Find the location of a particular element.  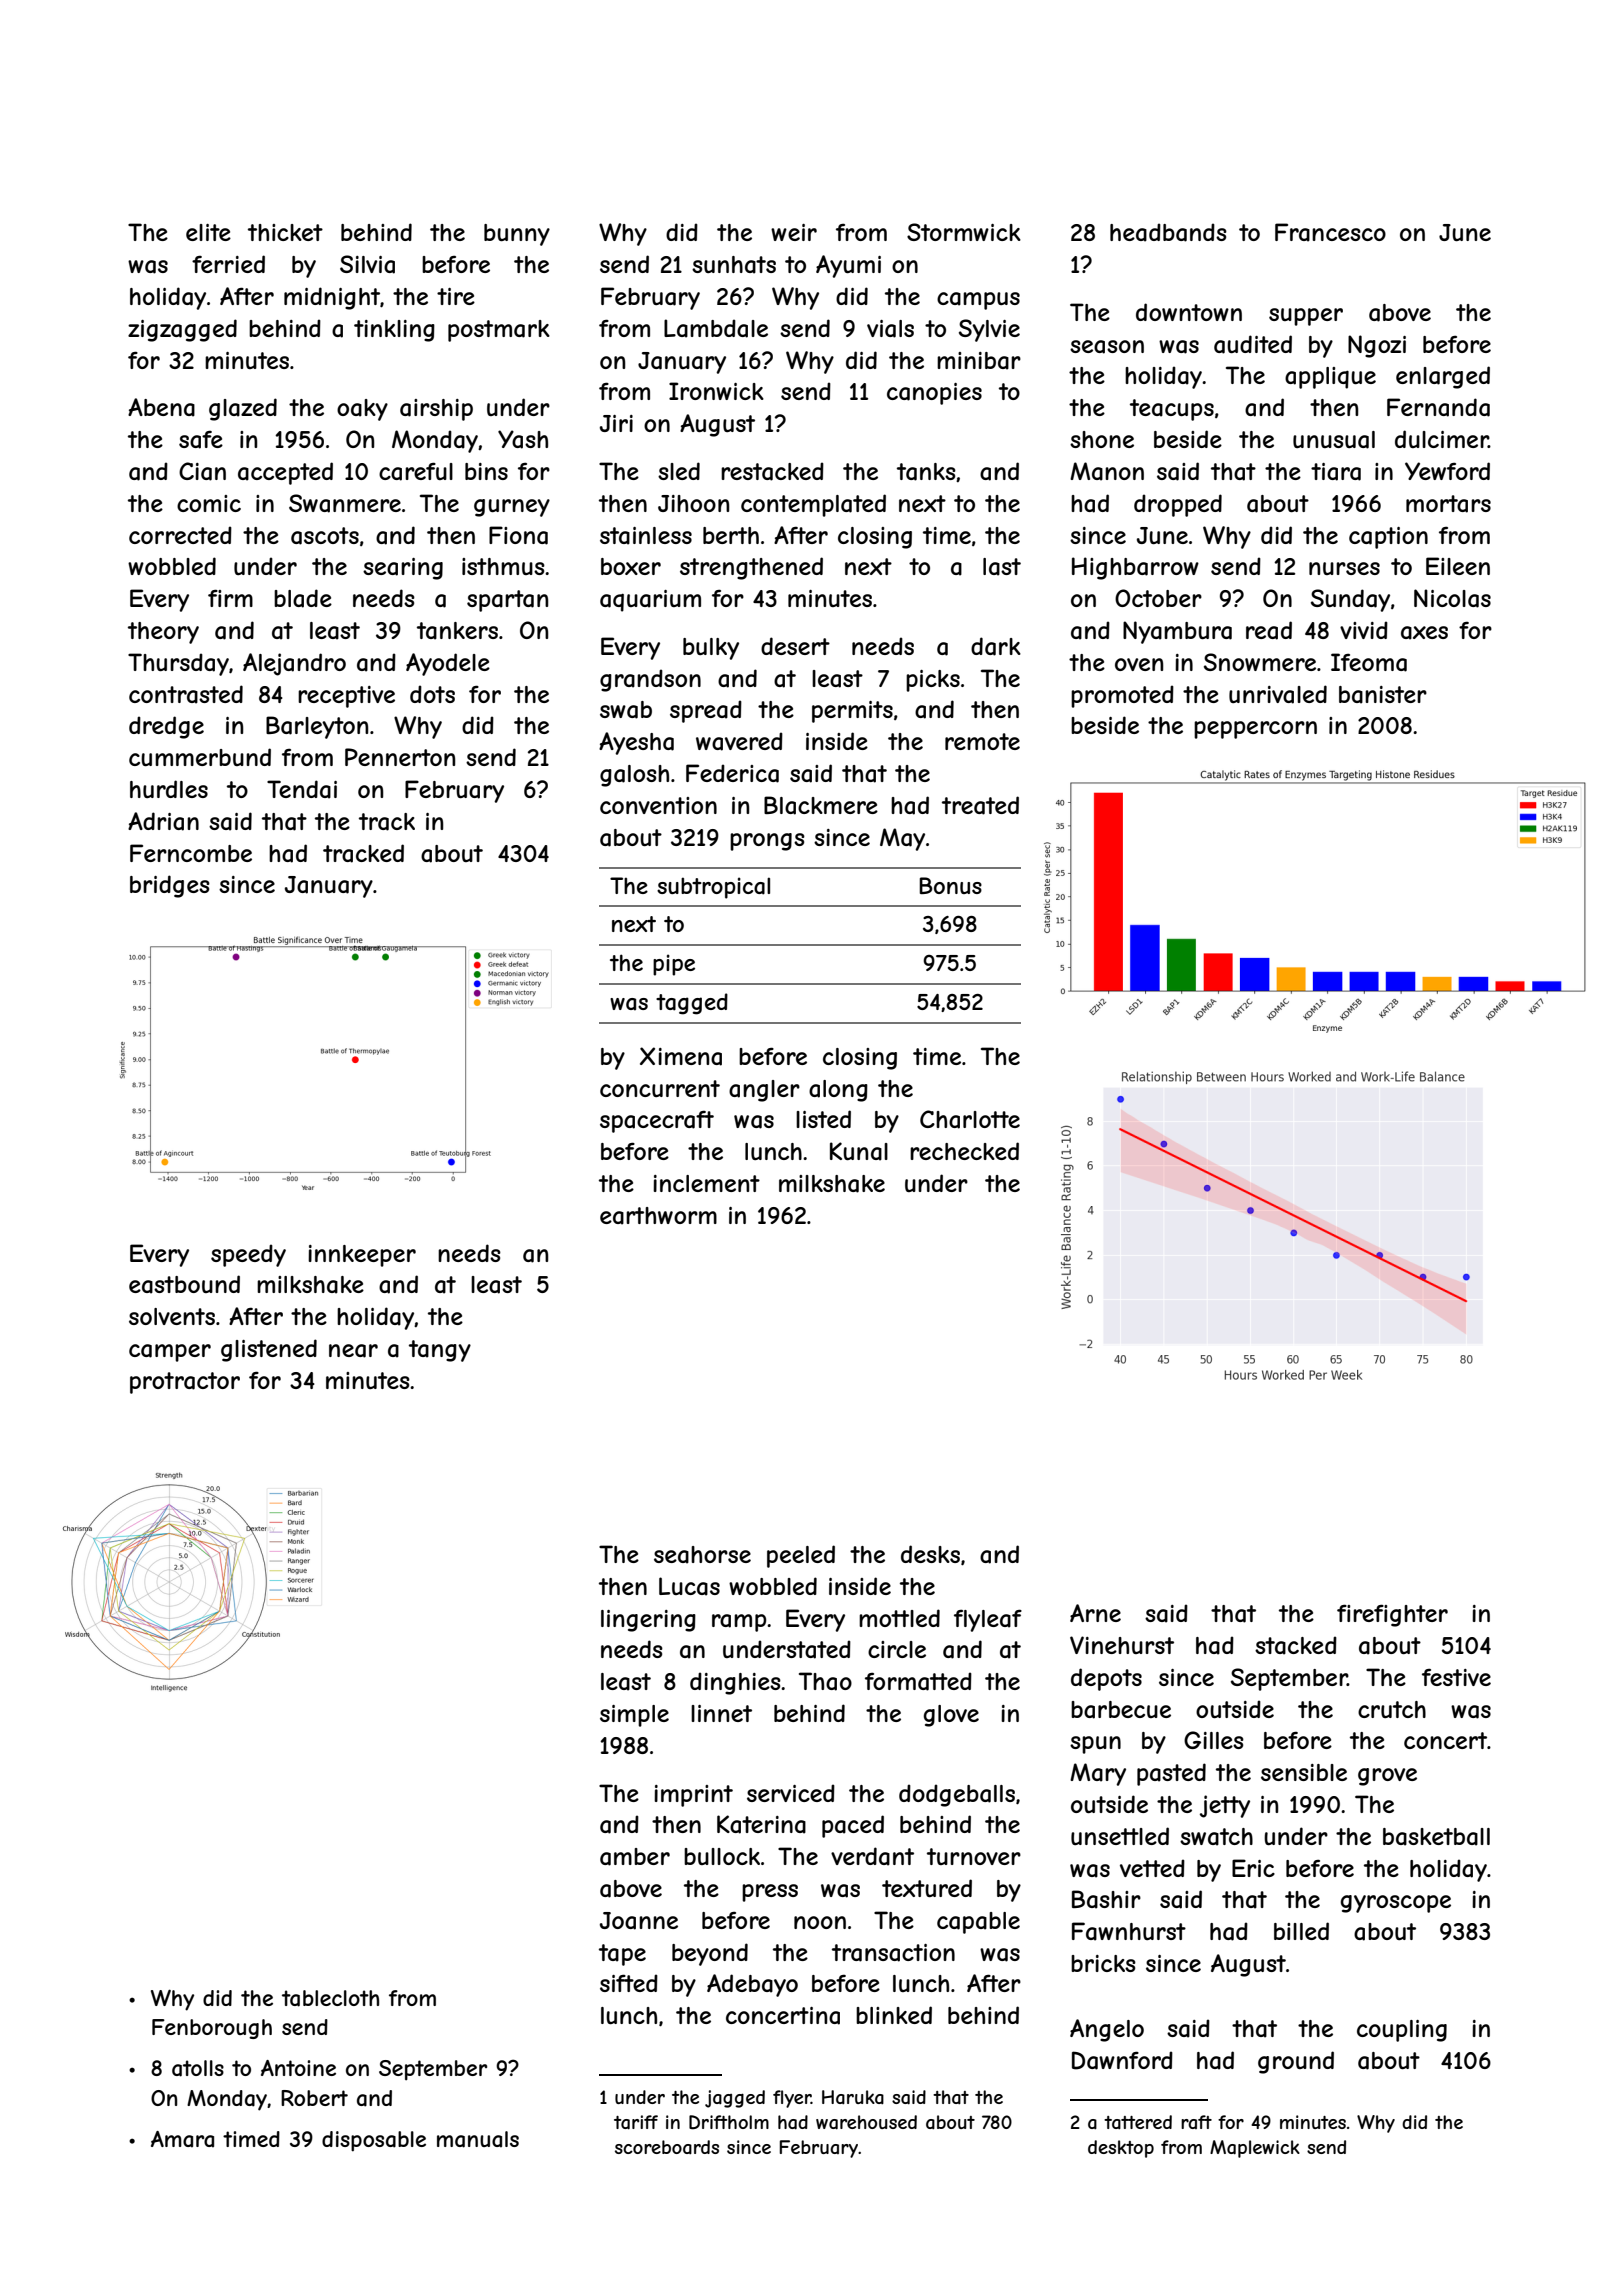

searing is located at coordinates (403, 569).
